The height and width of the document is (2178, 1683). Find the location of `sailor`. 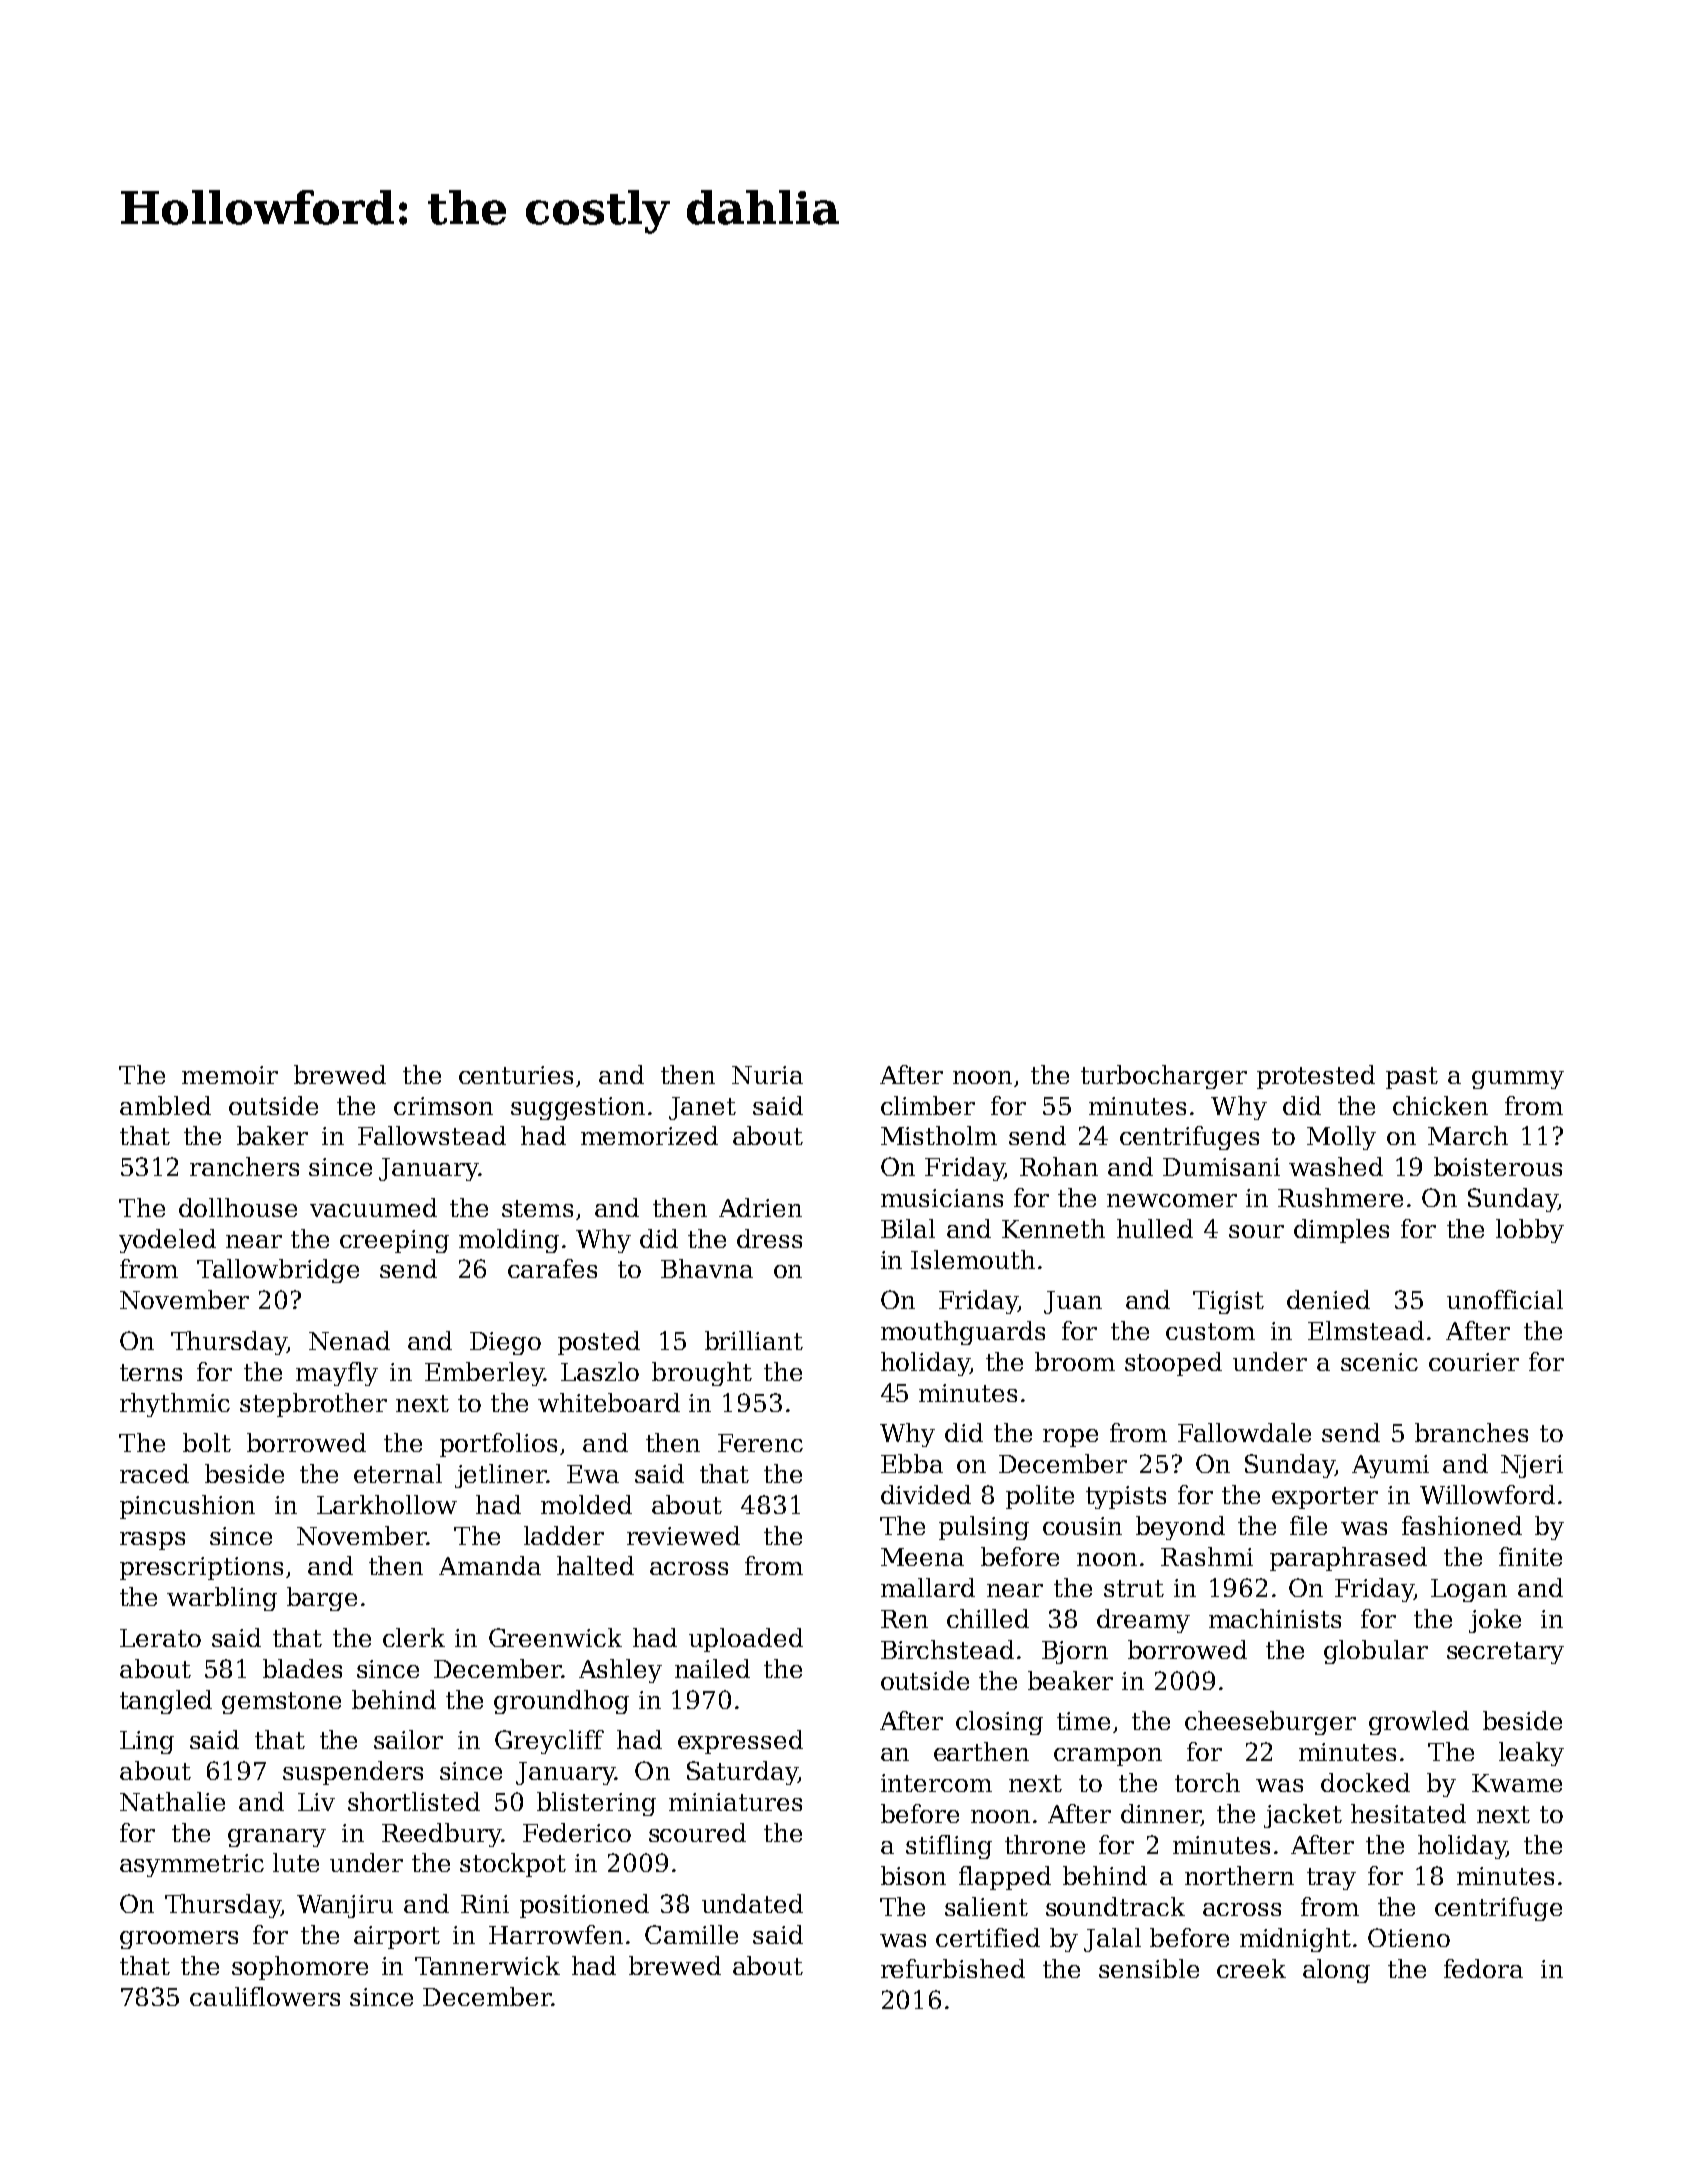

sailor is located at coordinates (408, 1739).
